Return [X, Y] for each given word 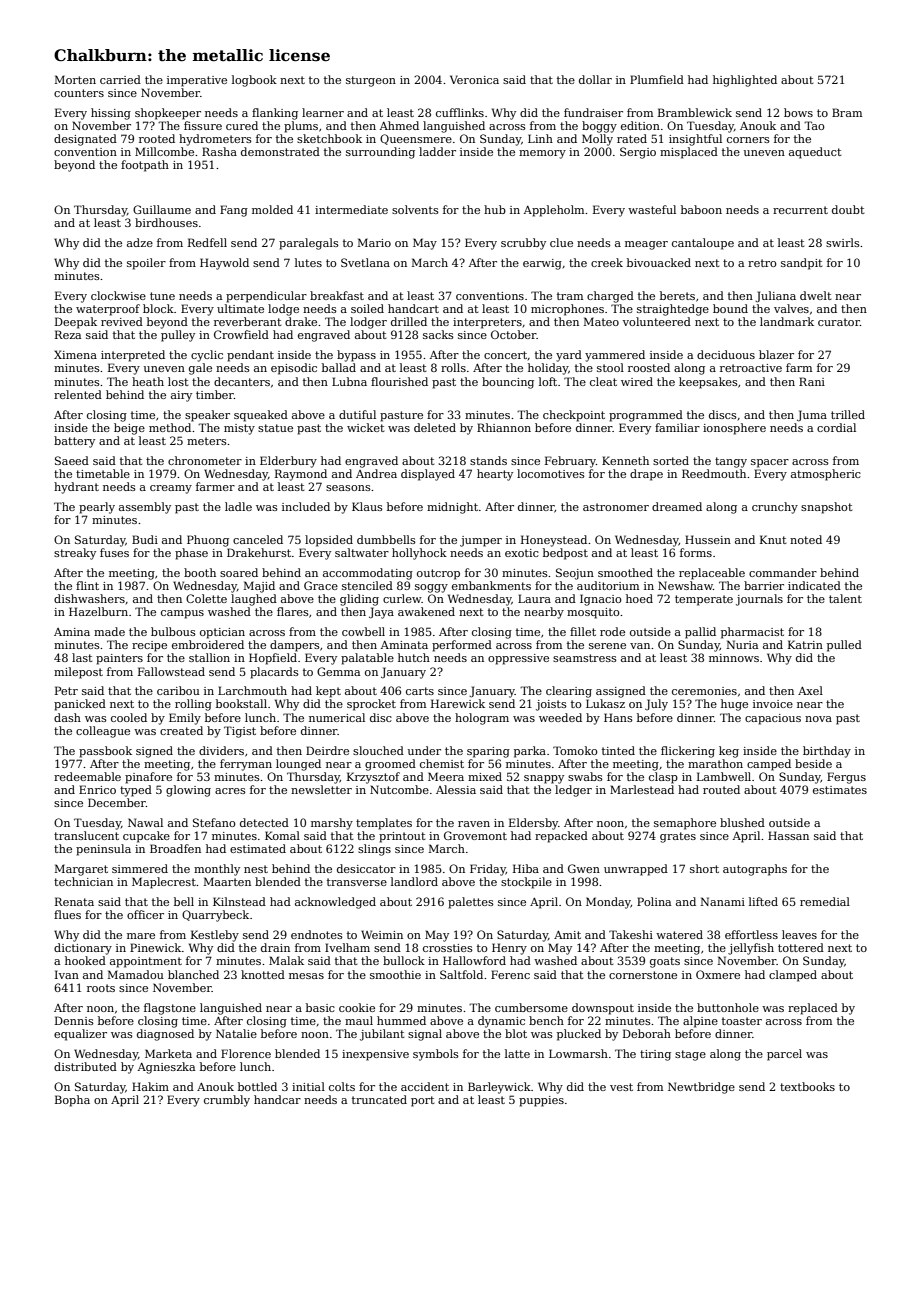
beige [129, 429]
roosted [649, 367]
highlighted [745, 81]
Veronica [474, 79]
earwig [542, 264]
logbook [254, 81]
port [423, 1101]
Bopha [72, 1101]
